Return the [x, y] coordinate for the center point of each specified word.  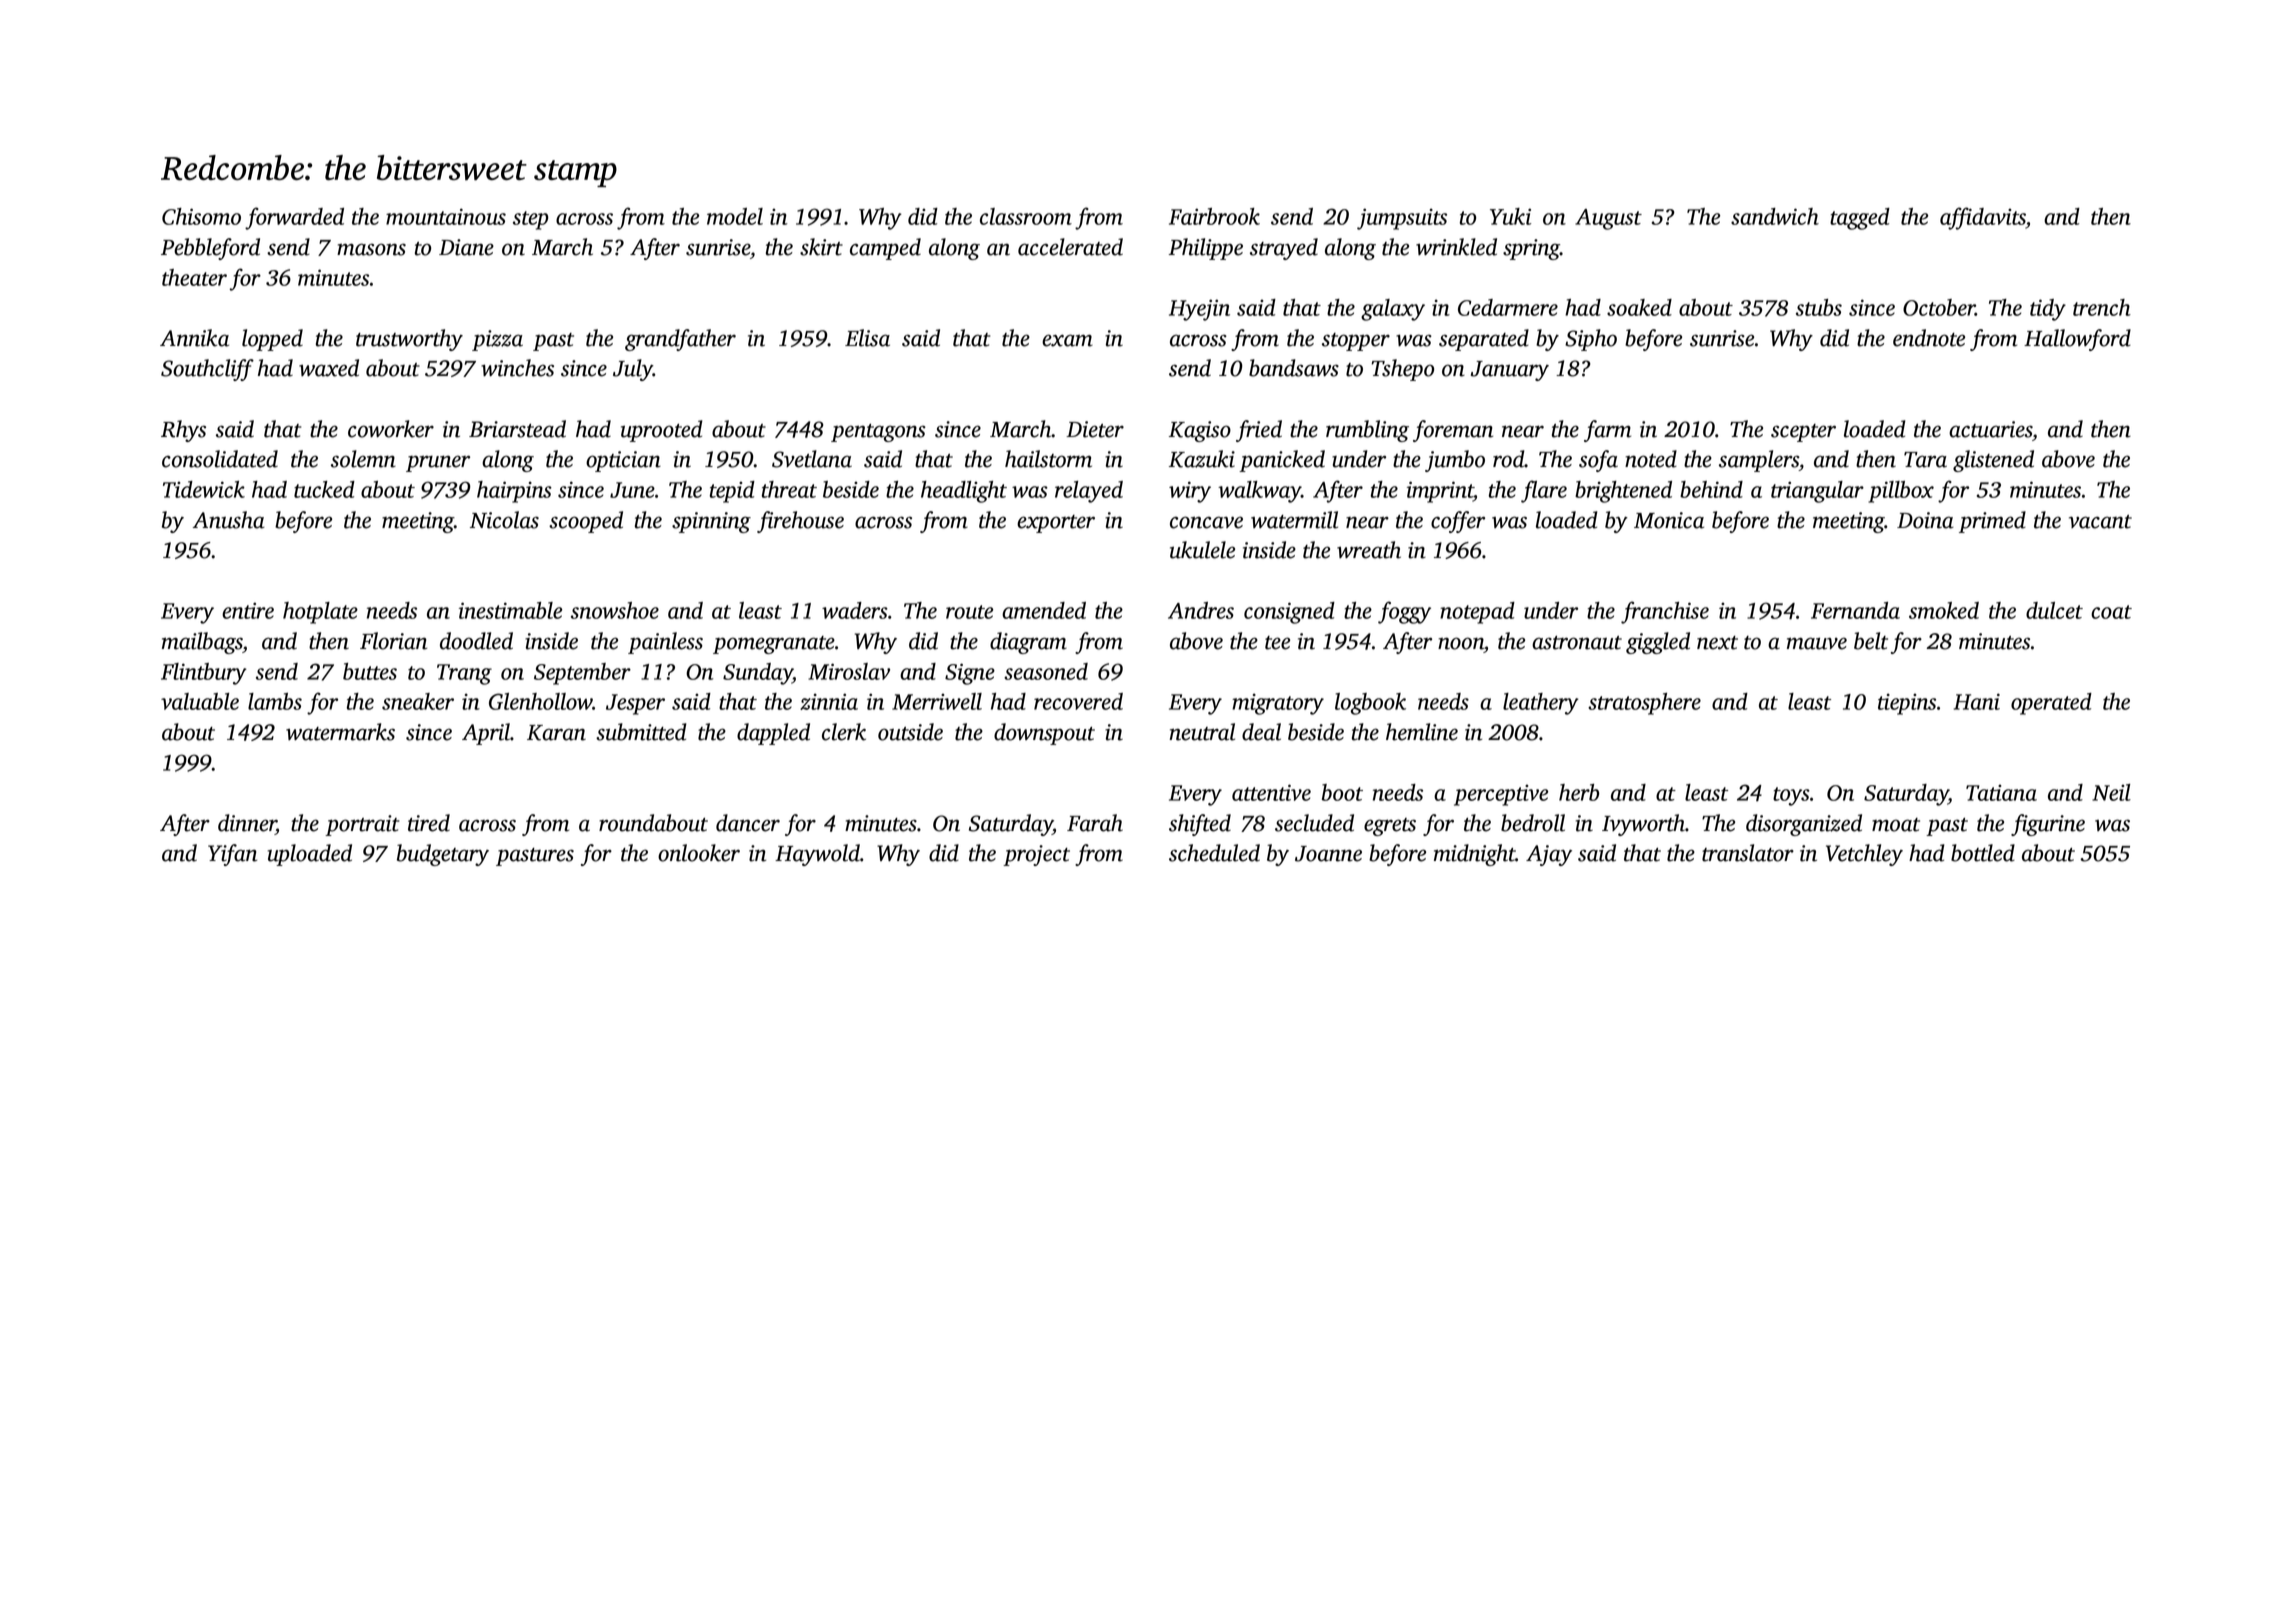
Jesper [635, 704]
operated [2051, 704]
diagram [1028, 643]
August [1608, 219]
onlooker [699, 853]
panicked [1282, 461]
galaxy [1393, 310]
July [633, 370]
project [1036, 855]
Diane [466, 247]
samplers [1759, 461]
